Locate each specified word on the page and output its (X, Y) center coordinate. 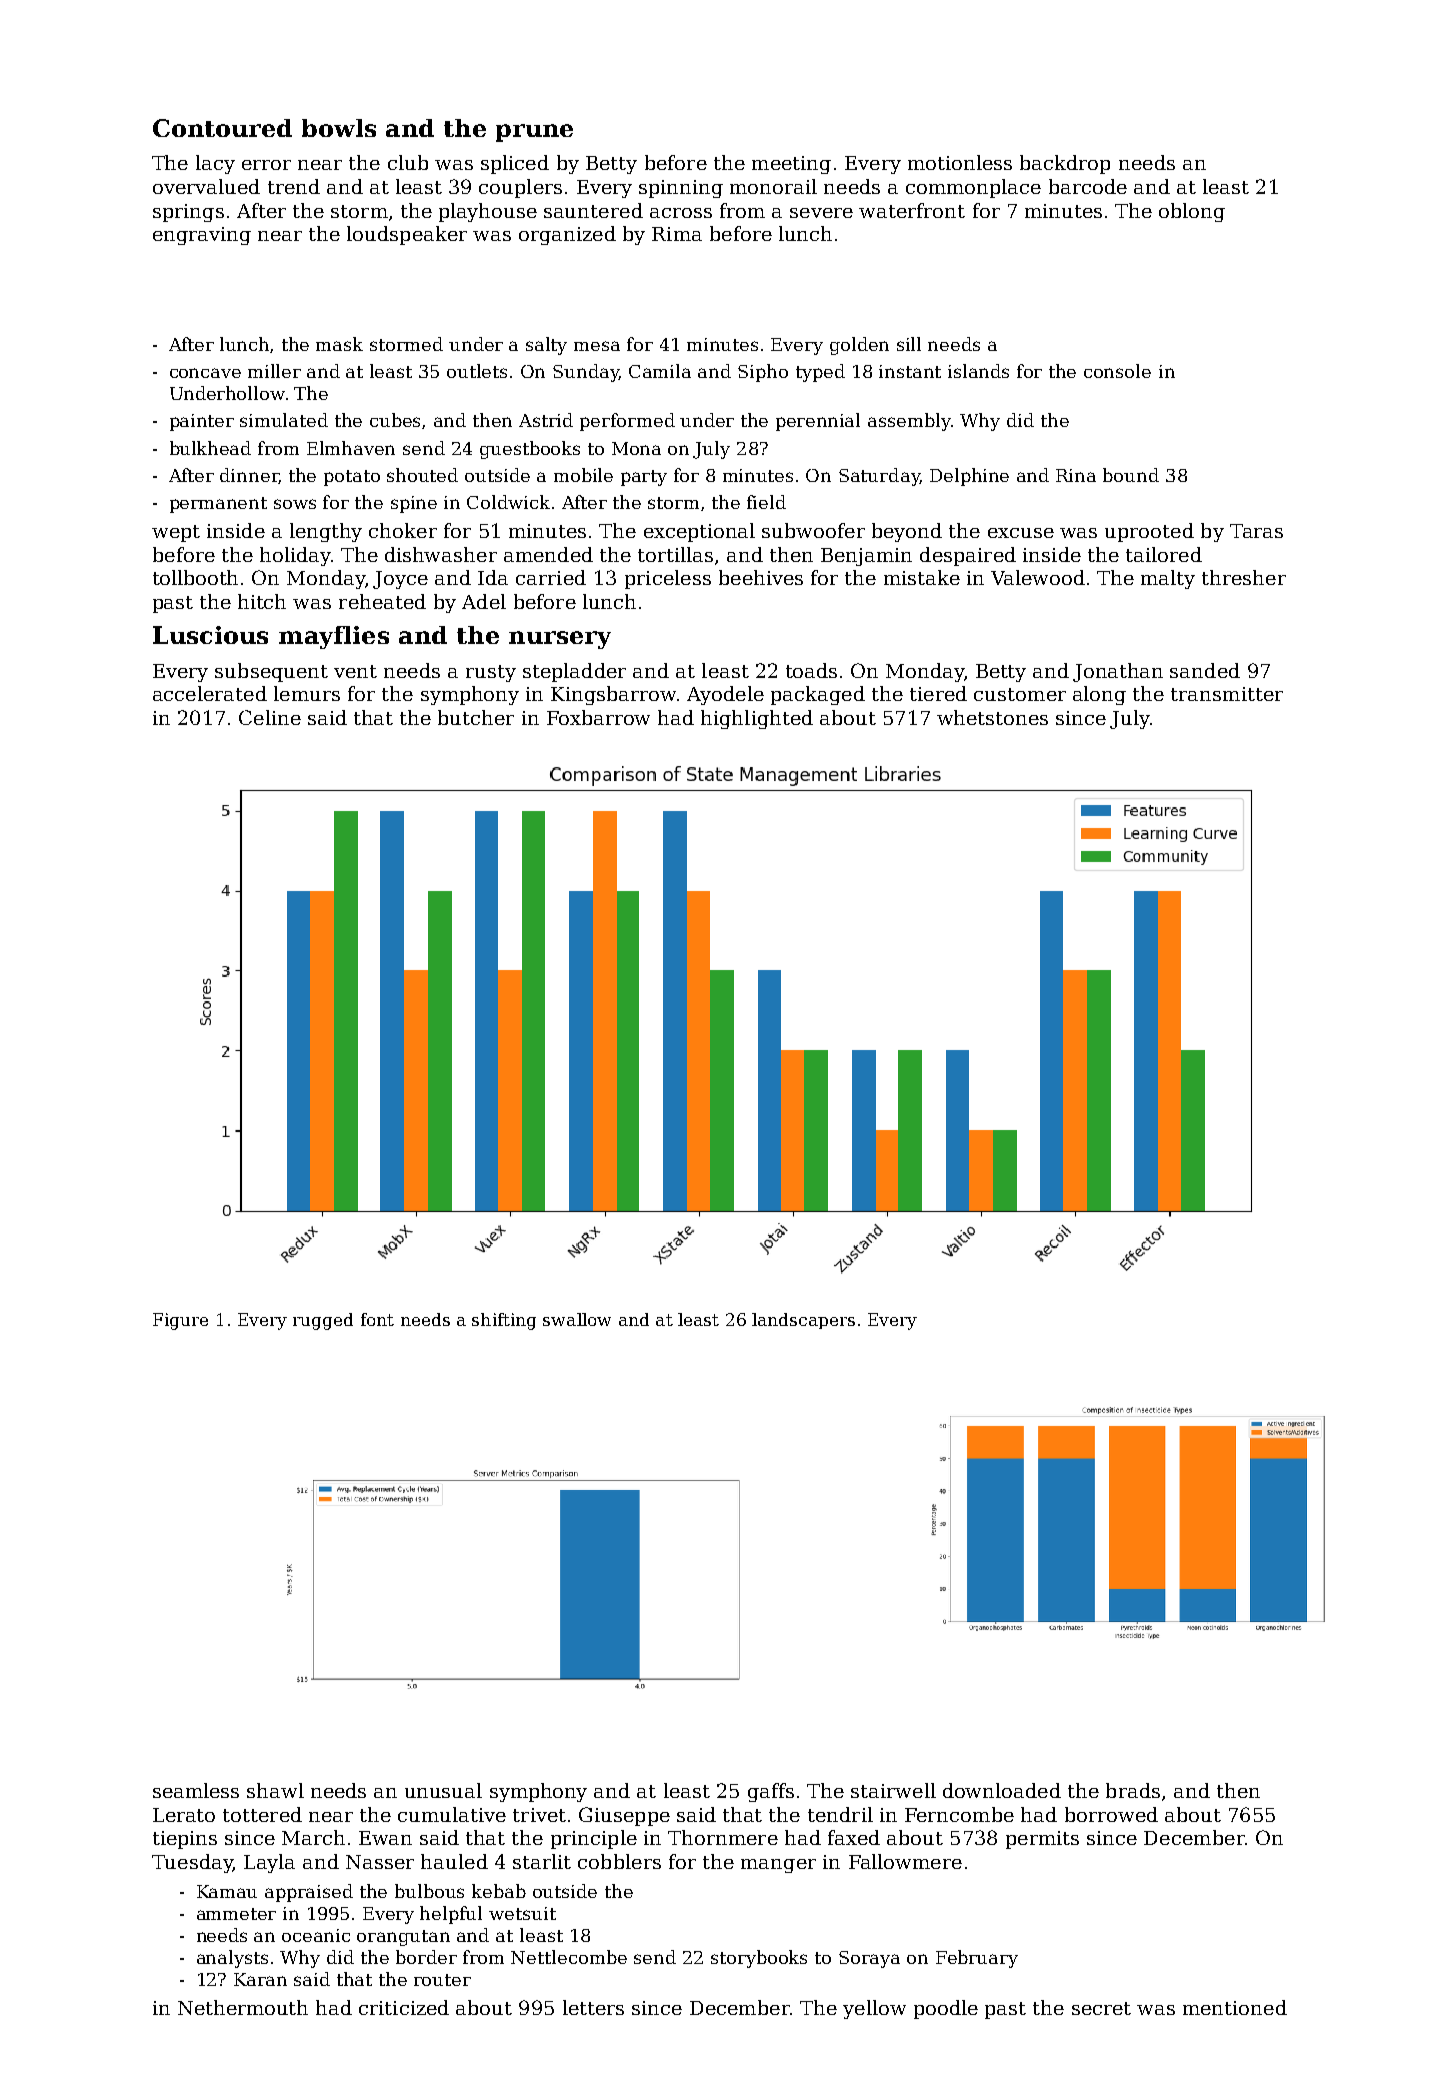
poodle (946, 2009)
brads (1133, 1790)
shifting (504, 1321)
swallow (577, 1319)
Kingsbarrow (613, 695)
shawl (275, 1790)
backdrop (1065, 164)
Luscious (210, 635)
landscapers (803, 1321)
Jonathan (1118, 672)
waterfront (912, 210)
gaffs (771, 1792)
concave (205, 373)
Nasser (380, 1862)
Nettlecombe (569, 1957)
